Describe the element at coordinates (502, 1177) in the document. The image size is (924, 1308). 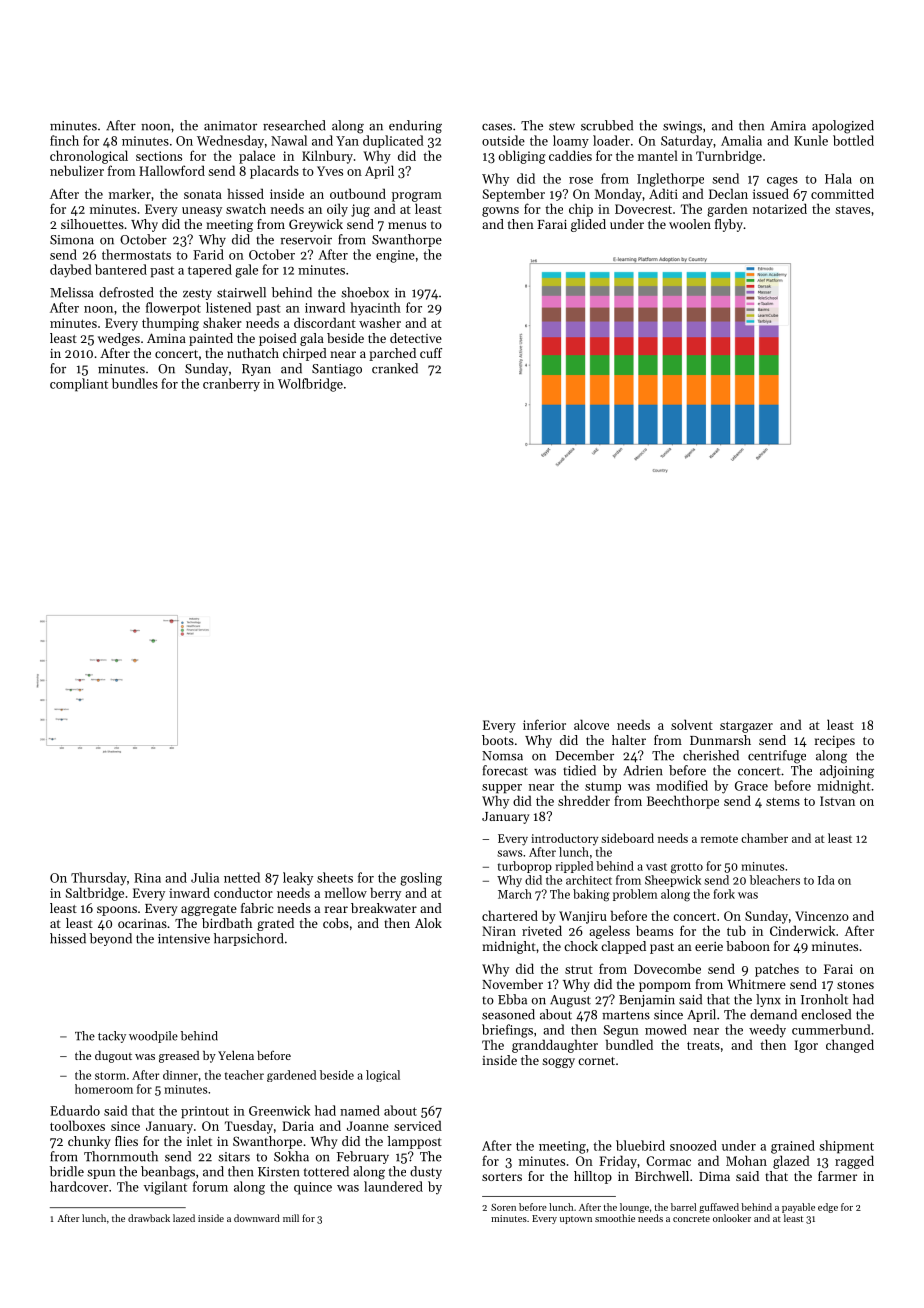
I see `sorters` at that location.
